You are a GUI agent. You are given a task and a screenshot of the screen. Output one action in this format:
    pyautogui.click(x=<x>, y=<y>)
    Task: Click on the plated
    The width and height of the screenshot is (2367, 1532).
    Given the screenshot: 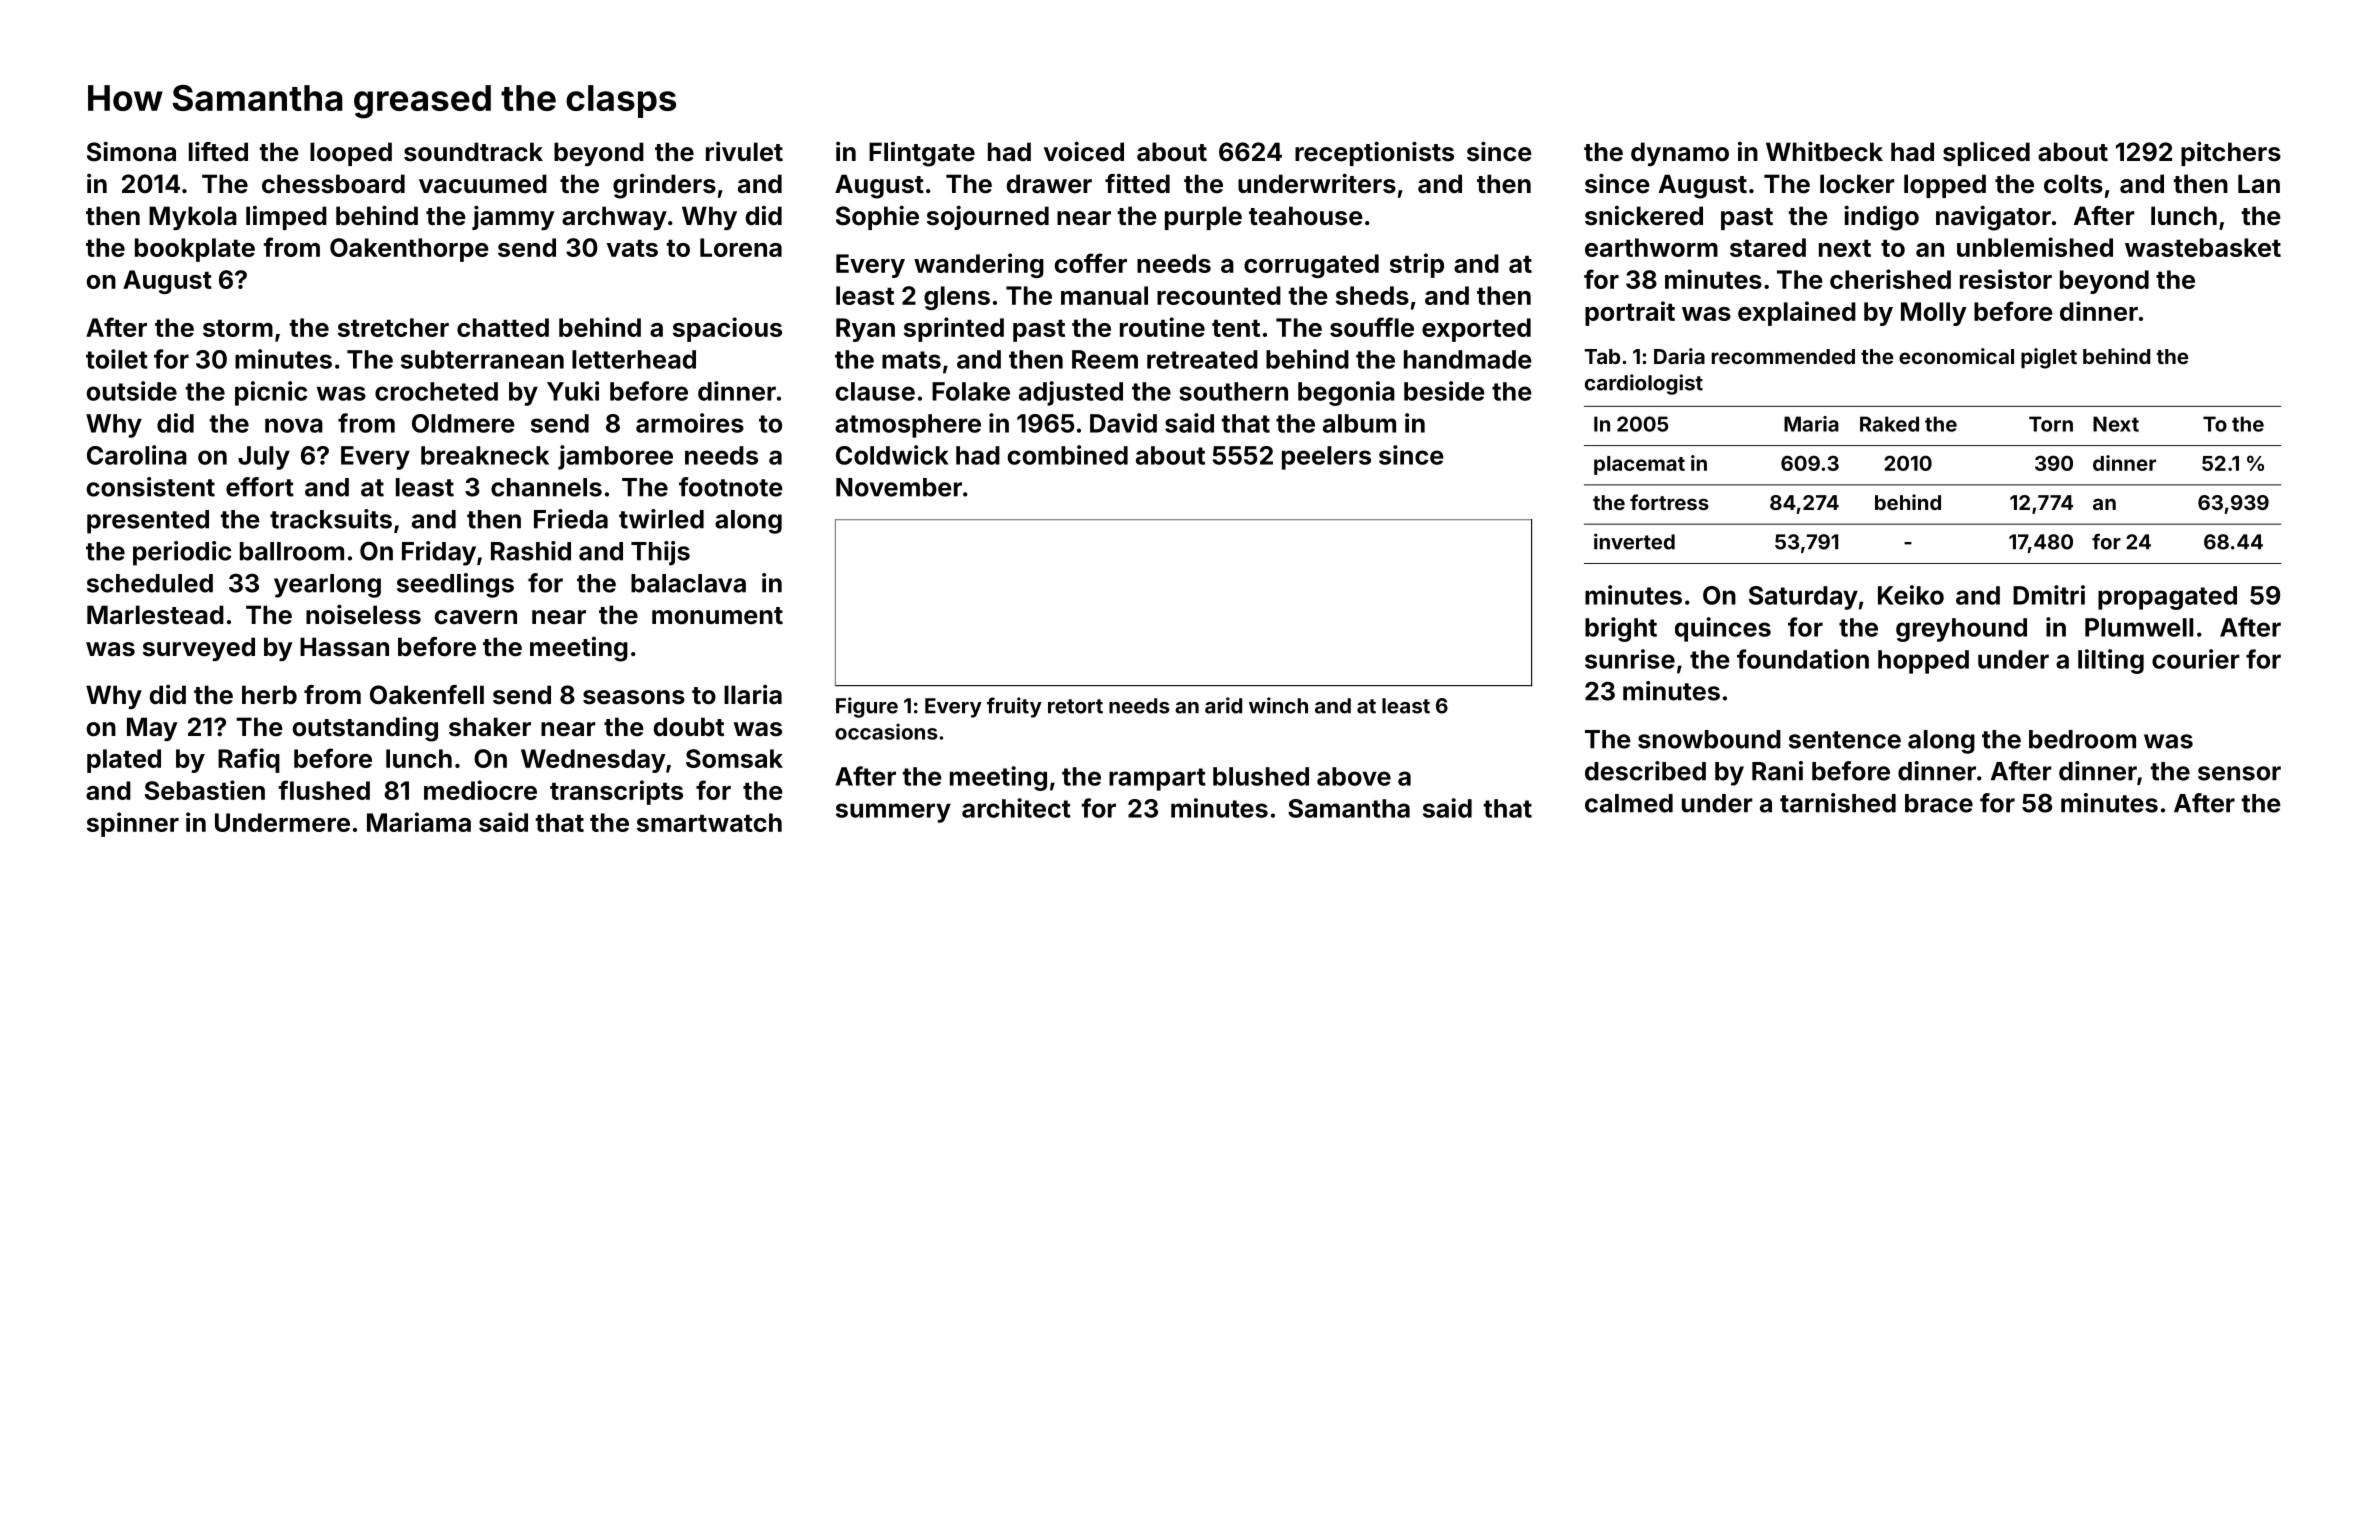 What is the action you would take?
    pyautogui.click(x=124, y=761)
